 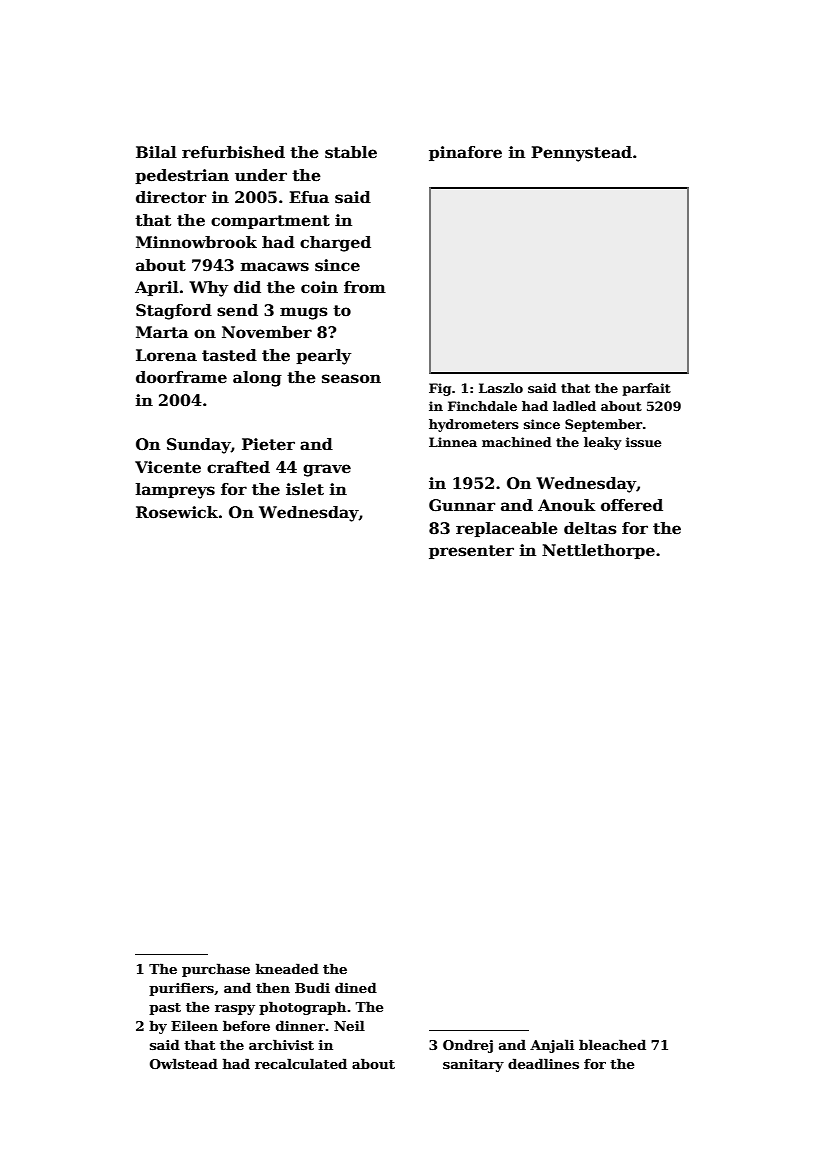 What do you see at coordinates (177, 512) in the screenshot?
I see `Rosewick` at bounding box center [177, 512].
